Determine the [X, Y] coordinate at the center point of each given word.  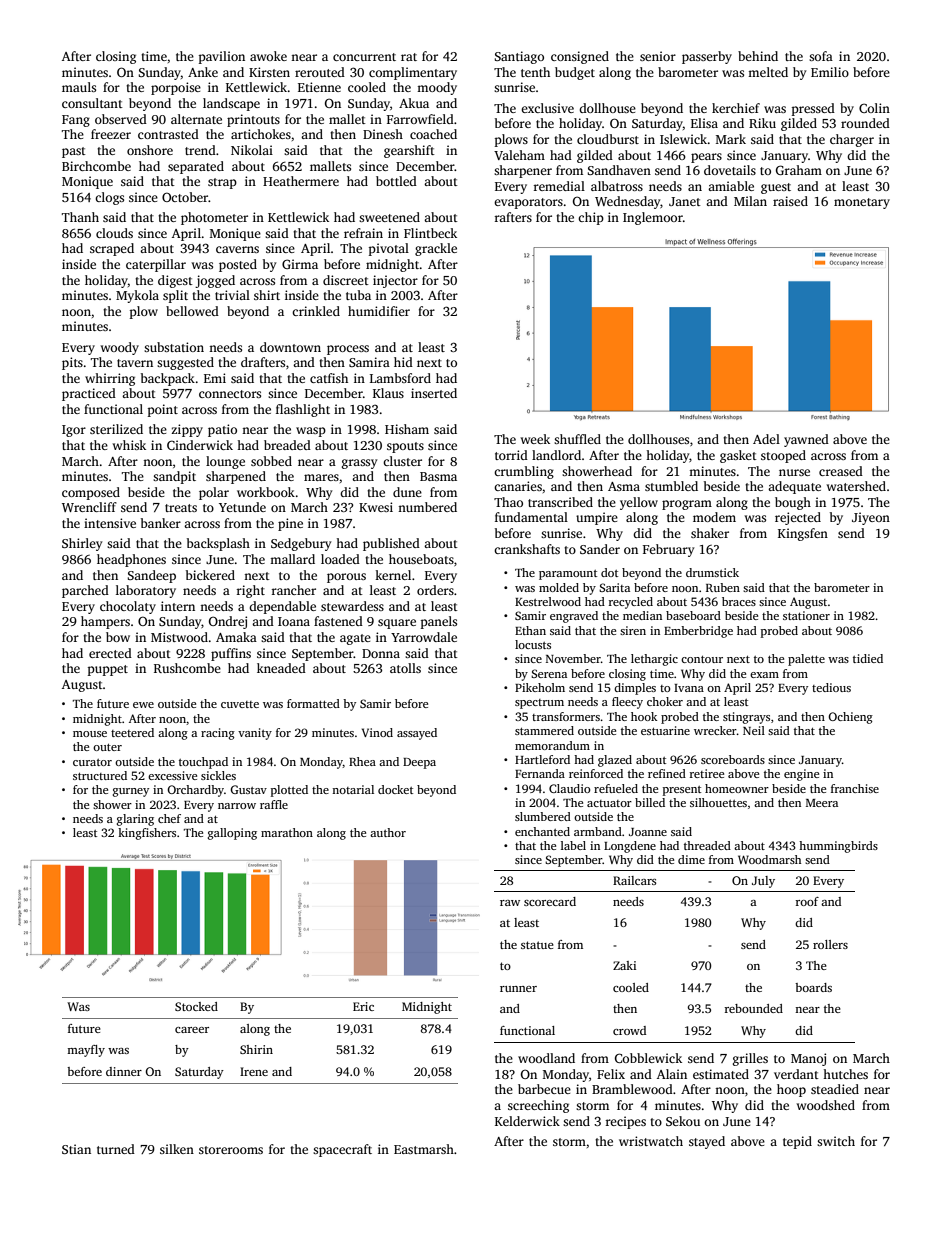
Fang [76, 121]
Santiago [519, 57]
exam [764, 675]
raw [510, 903]
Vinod [377, 732]
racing [218, 734]
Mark [731, 139]
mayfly [86, 1051]
